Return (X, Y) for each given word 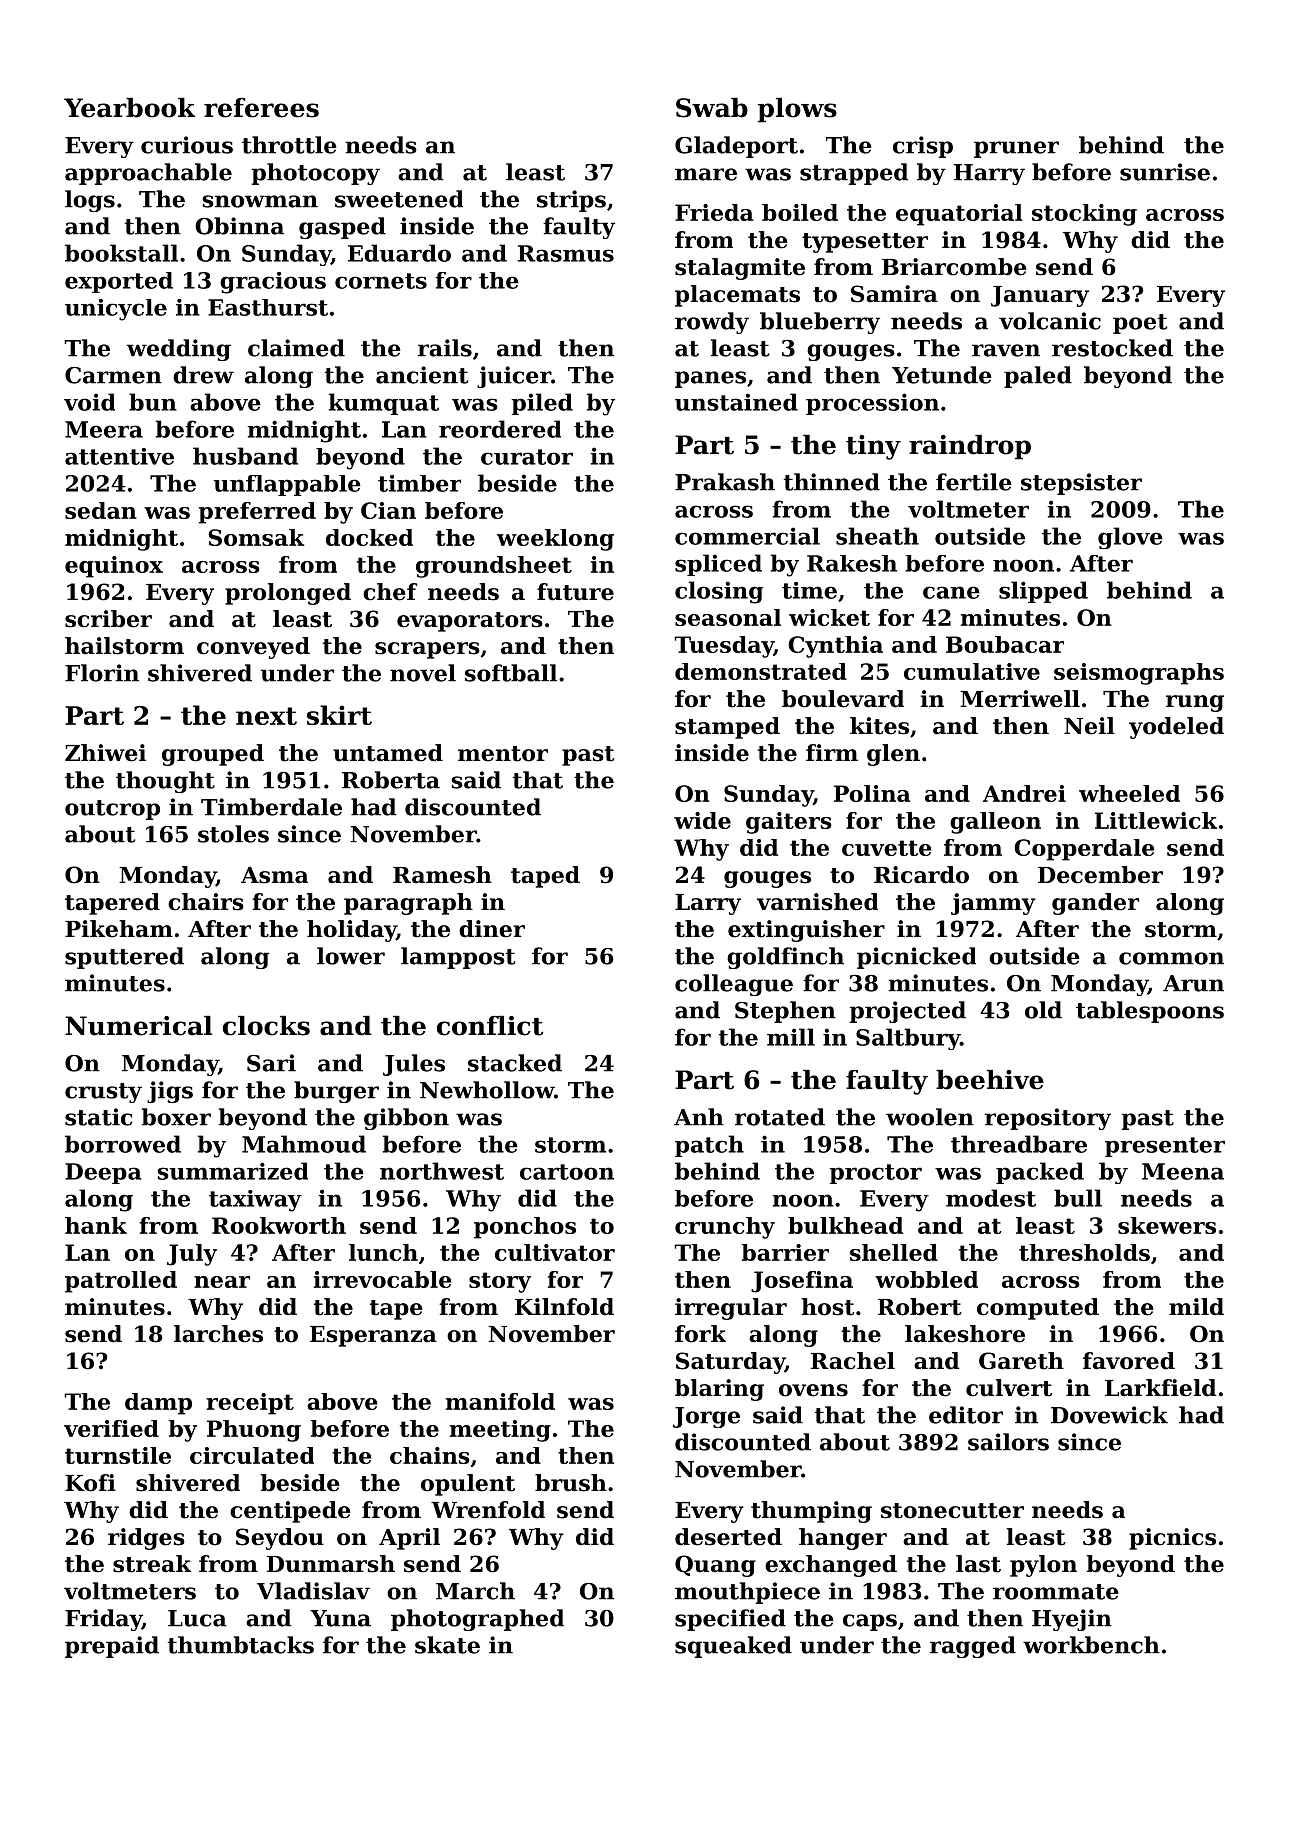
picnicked (916, 958)
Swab (712, 108)
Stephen (785, 1012)
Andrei (1024, 793)
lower (351, 956)
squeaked (733, 1647)
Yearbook (129, 108)
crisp (923, 147)
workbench (1091, 1645)
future (575, 592)
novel (423, 673)
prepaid (112, 1647)
